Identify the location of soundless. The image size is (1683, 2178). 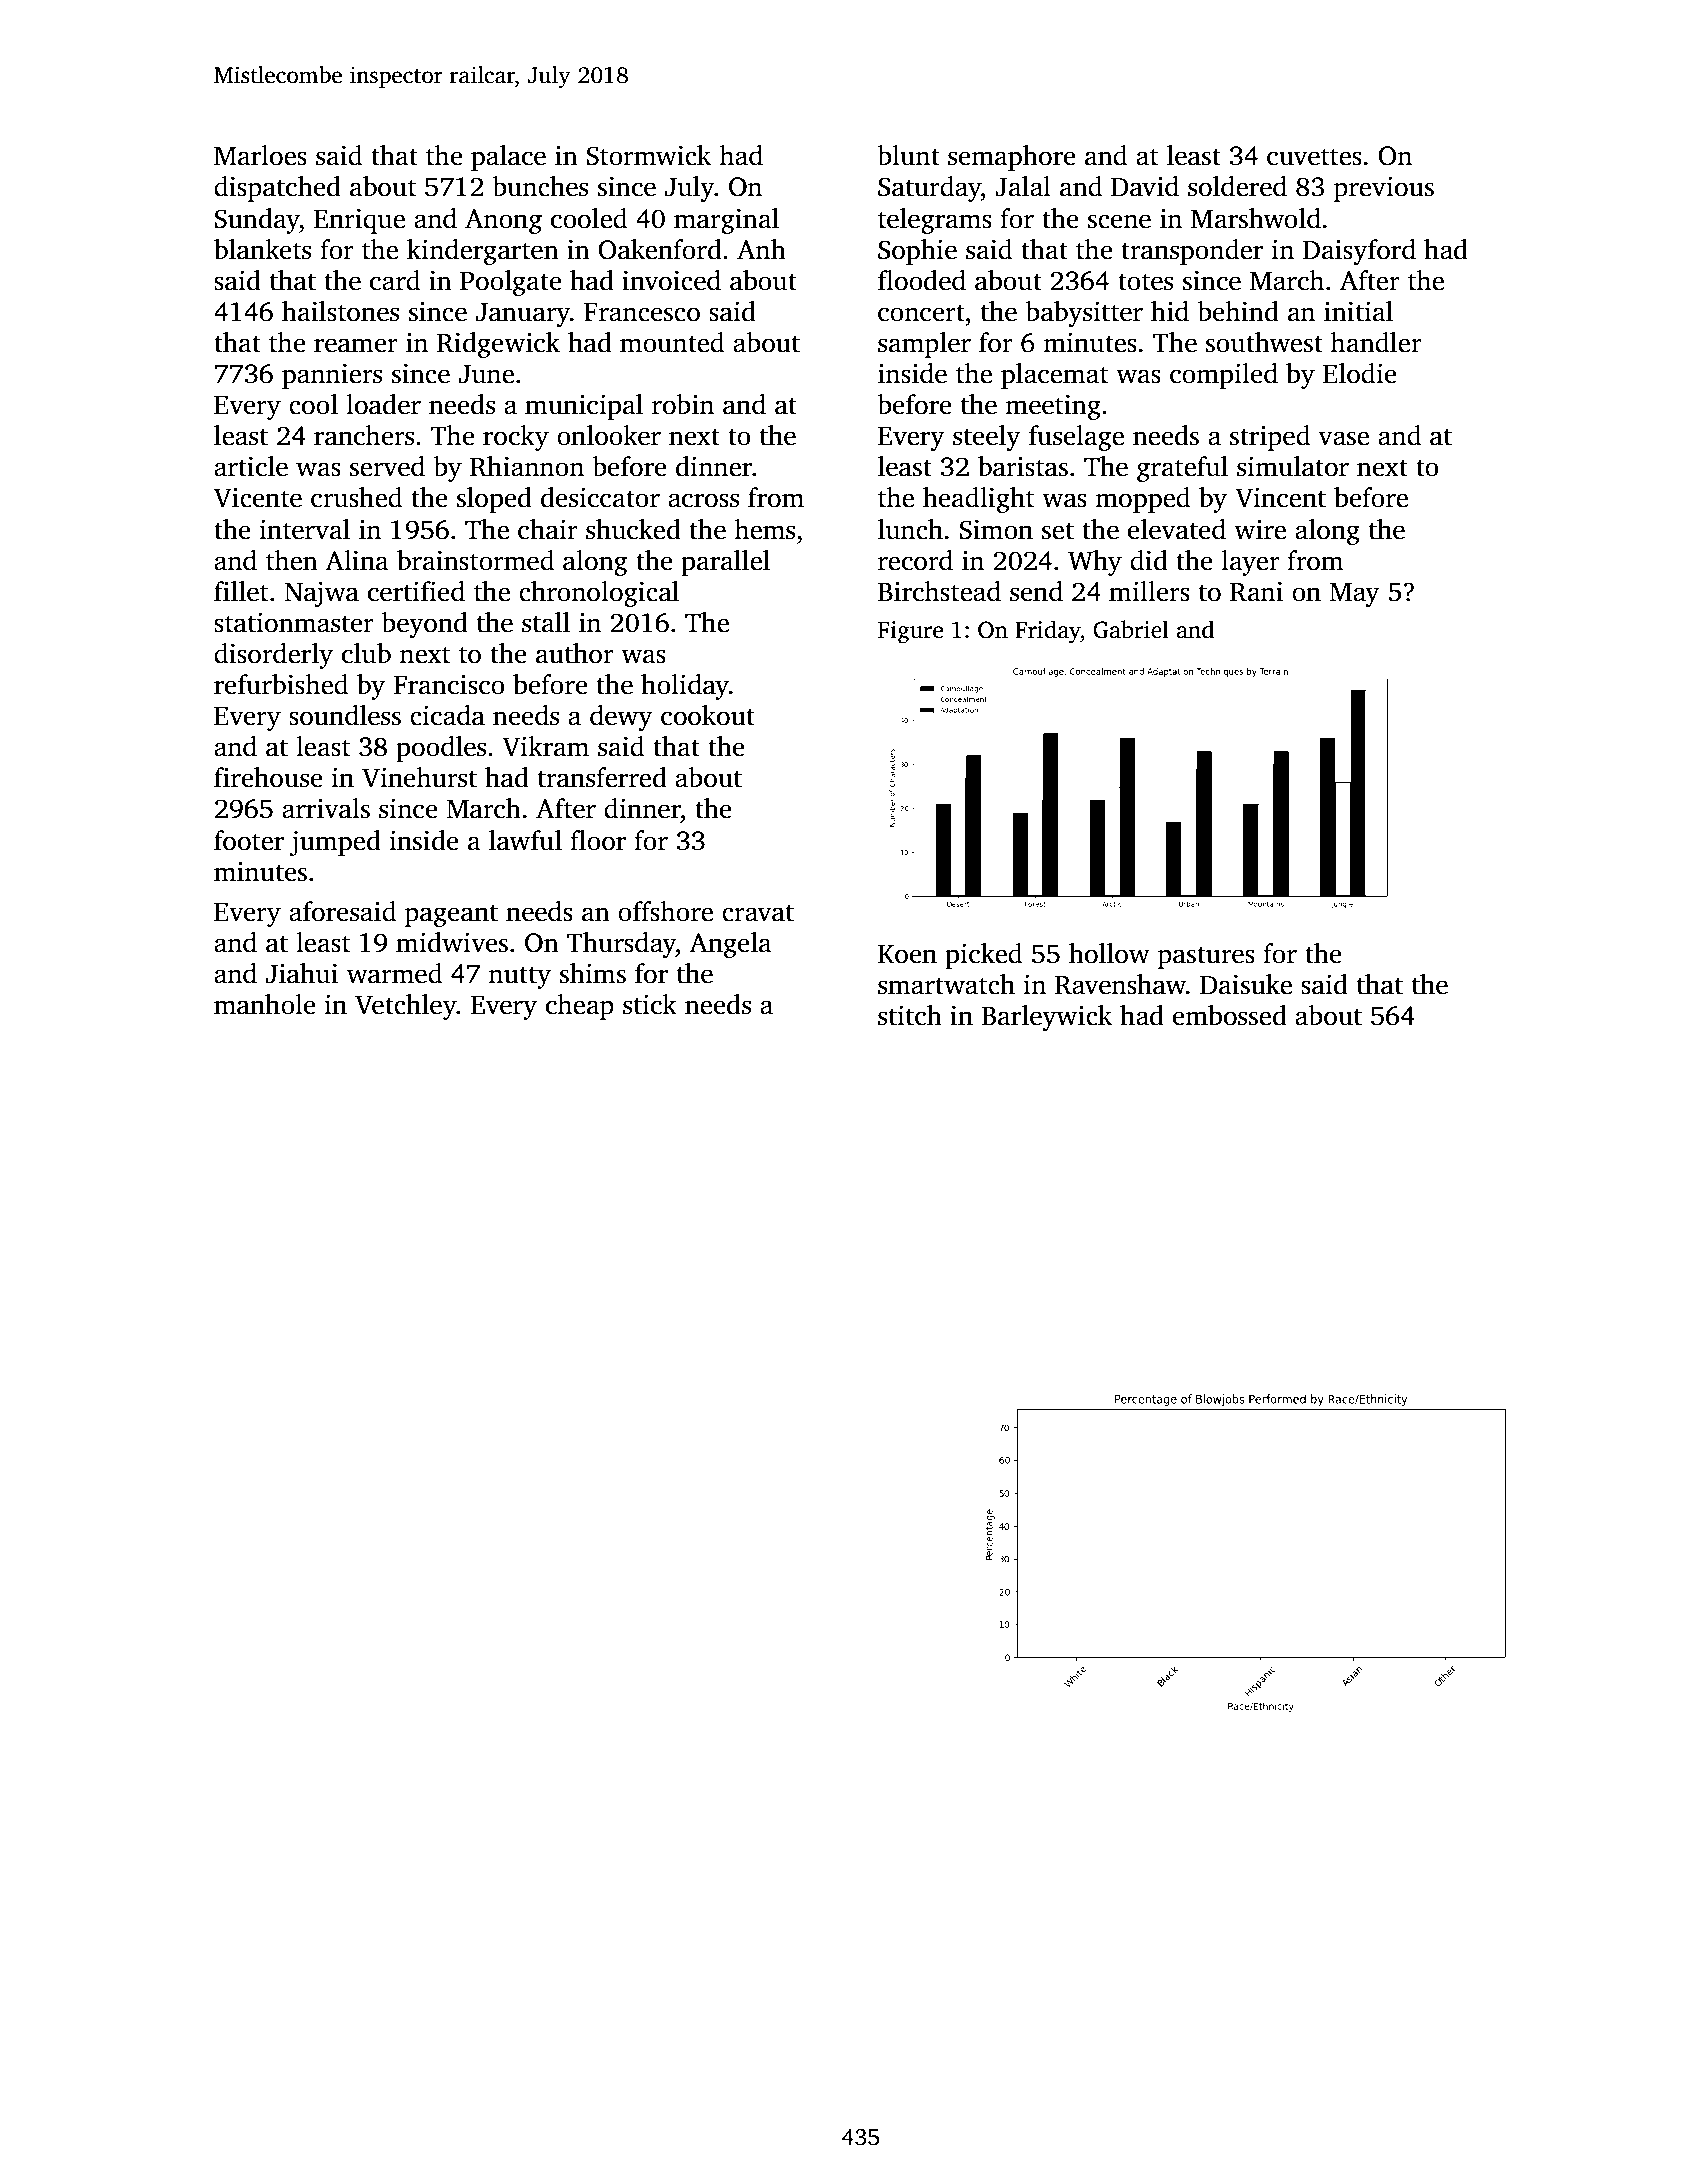
(345, 715).
